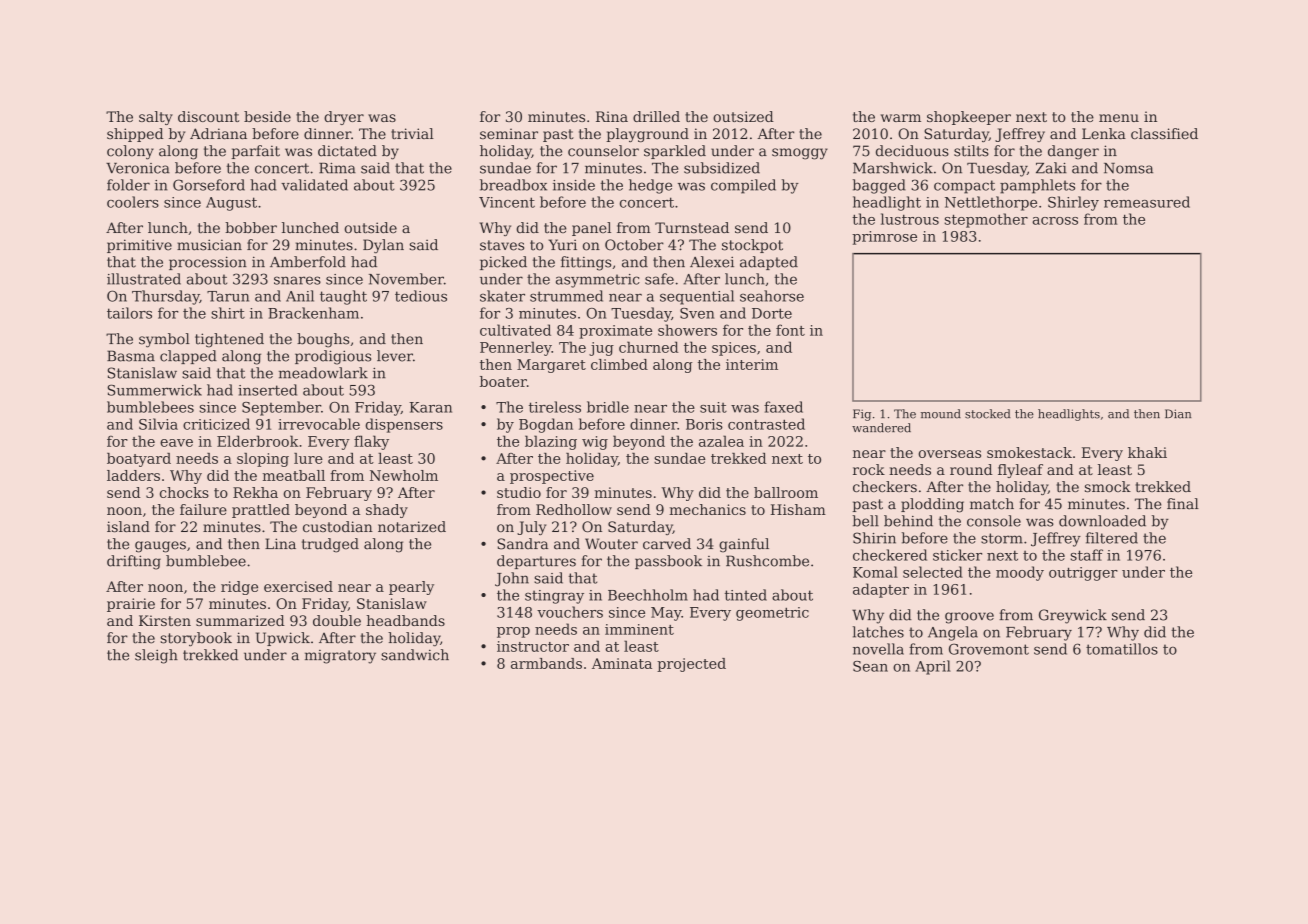  Describe the element at coordinates (933, 667) in the screenshot. I see `April` at that location.
